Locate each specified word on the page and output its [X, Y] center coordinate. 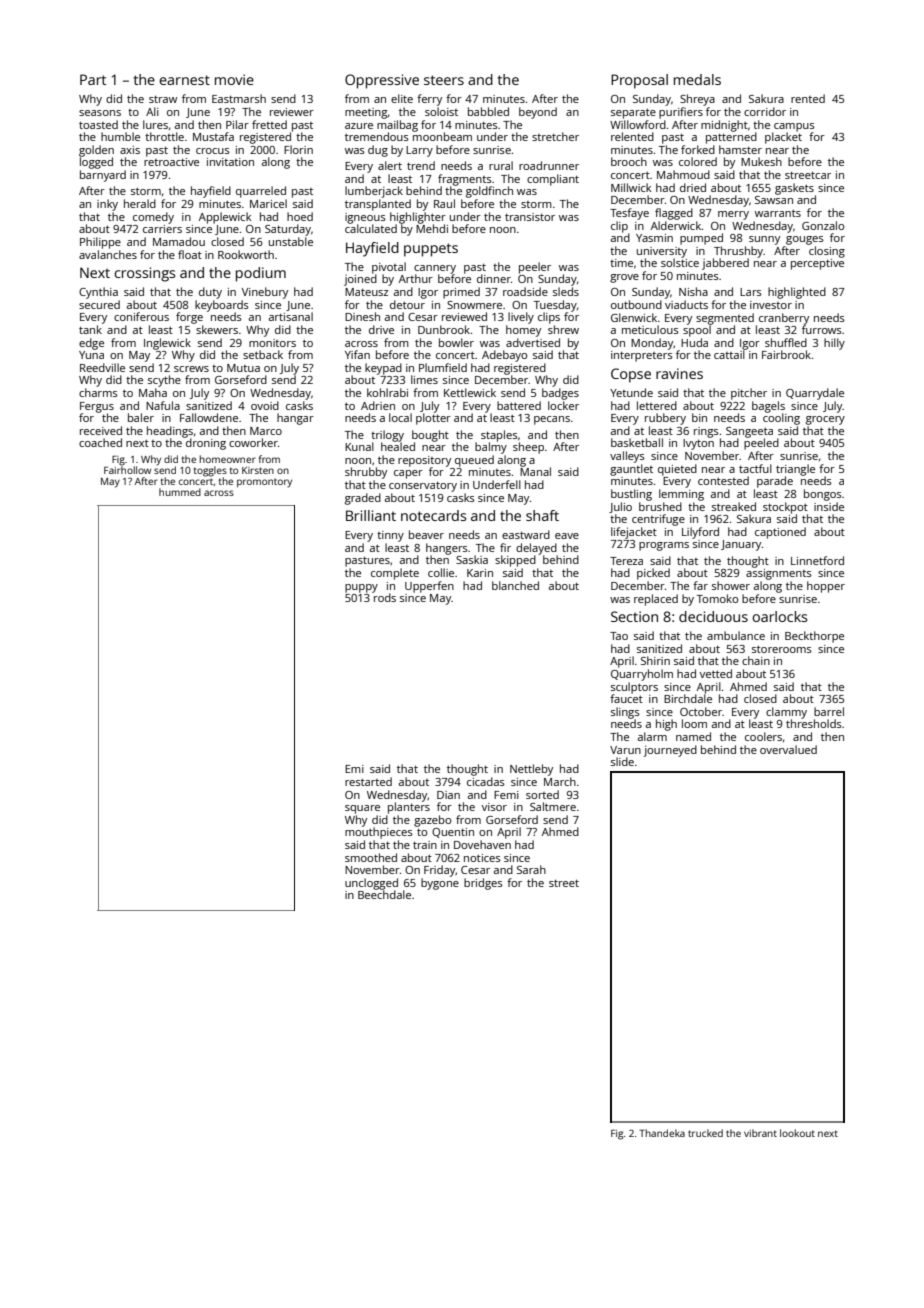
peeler [535, 268]
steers [444, 80]
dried [693, 187]
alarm [652, 736]
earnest [184, 80]
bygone [440, 884]
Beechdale [384, 894]
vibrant [760, 1133]
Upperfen [429, 587]
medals [697, 79]
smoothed [371, 857]
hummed [180, 492]
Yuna [91, 355]
